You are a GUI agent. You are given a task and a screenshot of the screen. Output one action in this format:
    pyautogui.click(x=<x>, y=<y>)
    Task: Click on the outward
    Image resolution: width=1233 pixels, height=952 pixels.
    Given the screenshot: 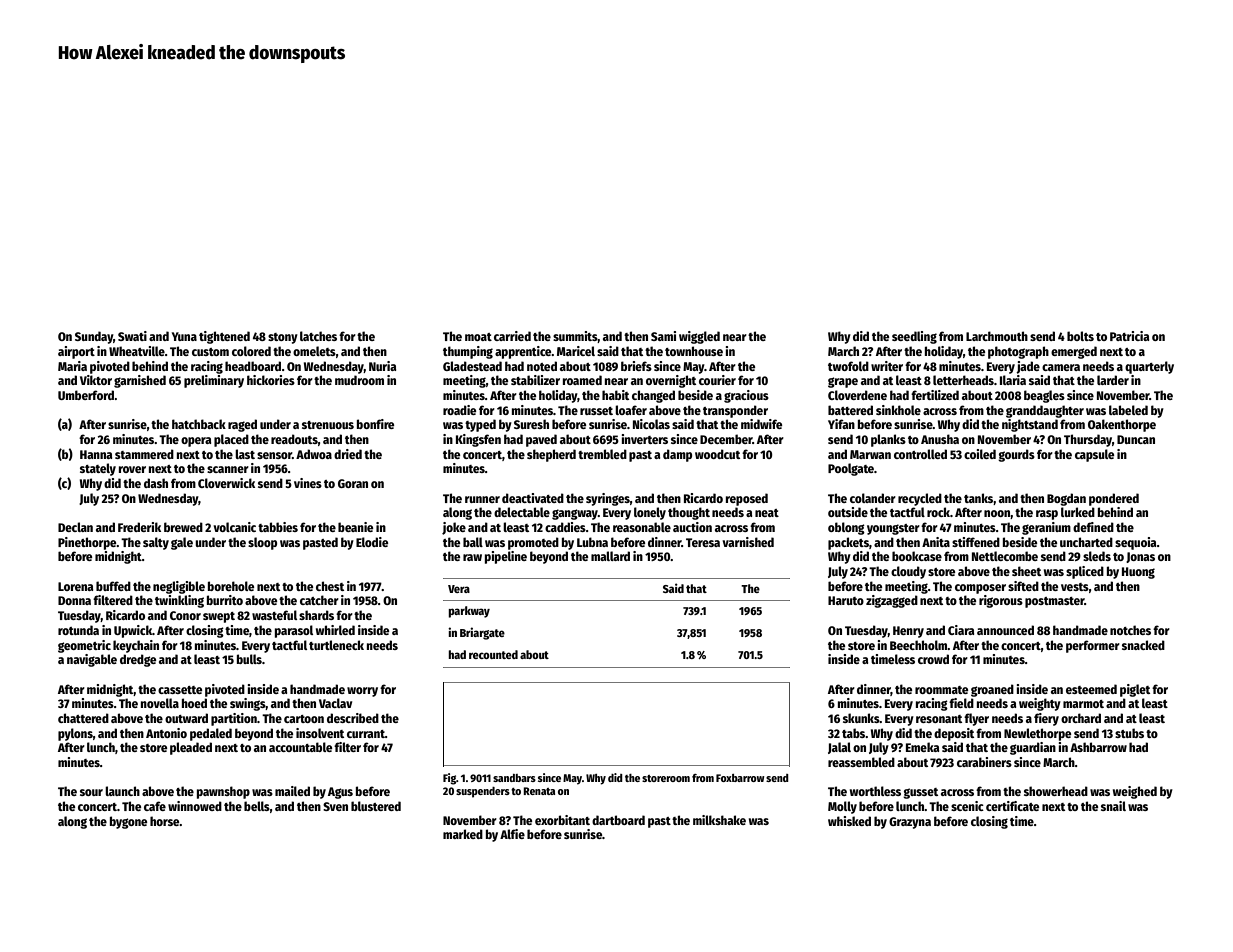 What is the action you would take?
    pyautogui.click(x=186, y=718)
